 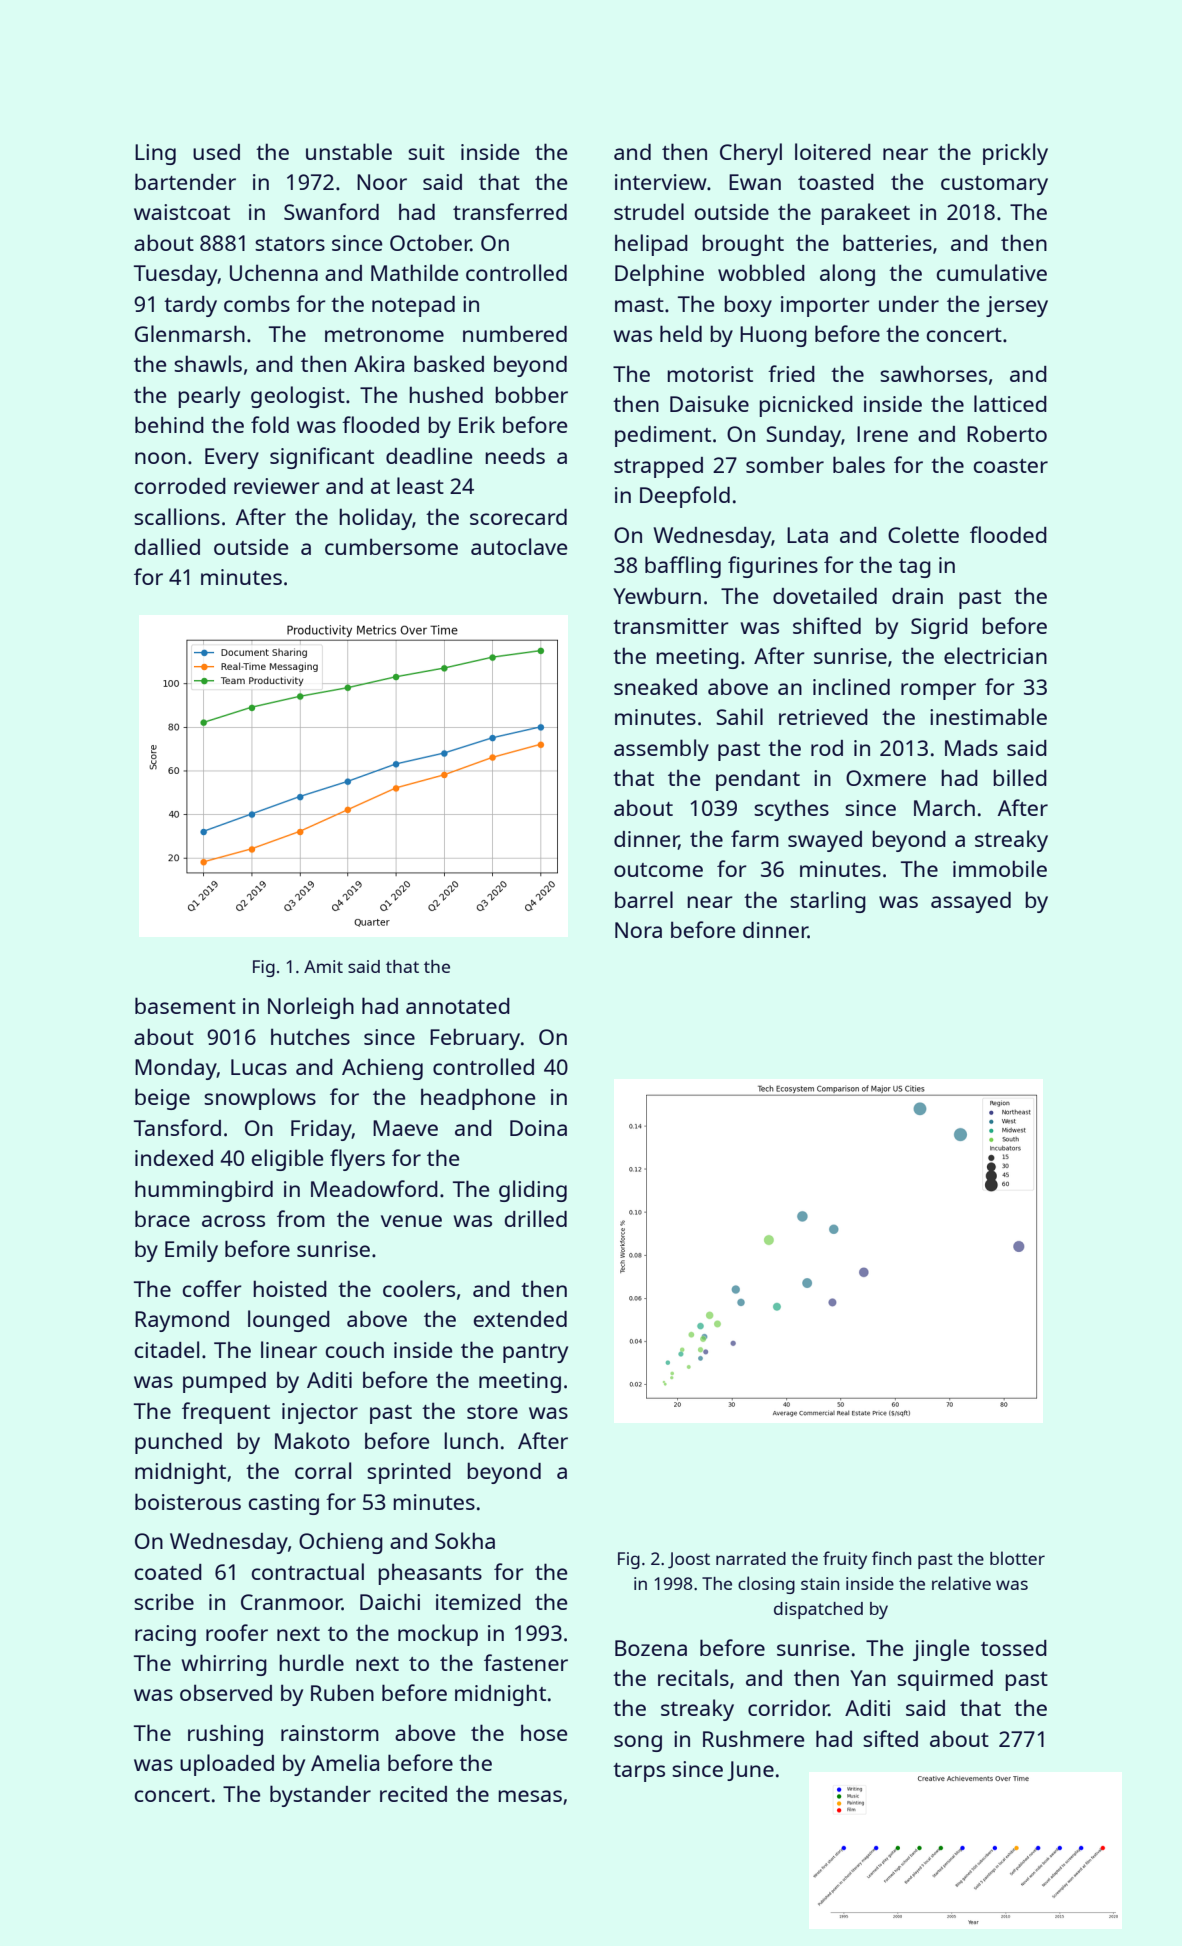 I want to click on Nora, so click(x=638, y=930).
